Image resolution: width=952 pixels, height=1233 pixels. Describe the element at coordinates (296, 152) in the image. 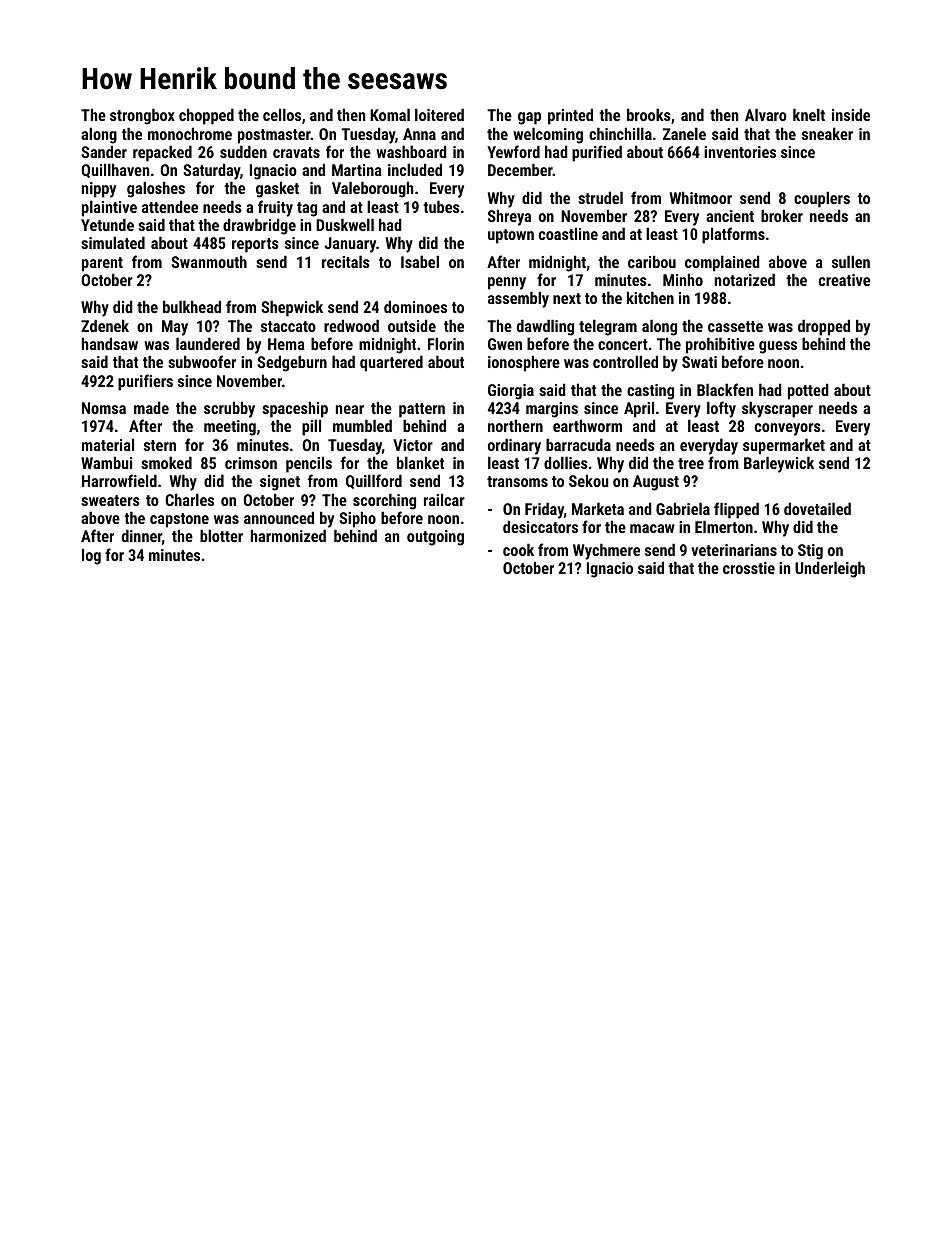

I see `cravats` at that location.
